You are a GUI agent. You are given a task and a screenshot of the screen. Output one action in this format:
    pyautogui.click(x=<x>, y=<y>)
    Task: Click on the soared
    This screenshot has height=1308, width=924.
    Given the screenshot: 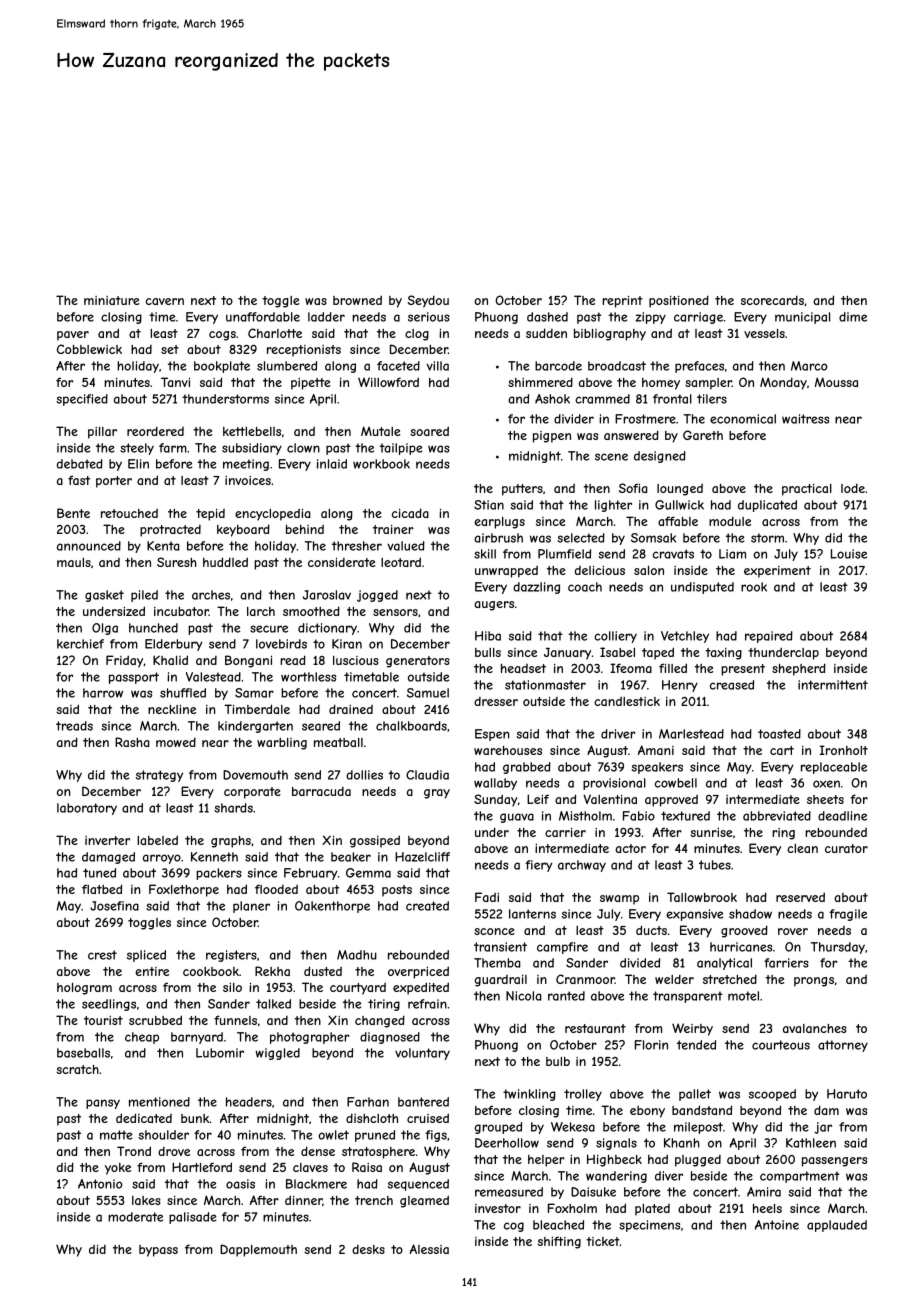 What is the action you would take?
    pyautogui.click(x=429, y=431)
